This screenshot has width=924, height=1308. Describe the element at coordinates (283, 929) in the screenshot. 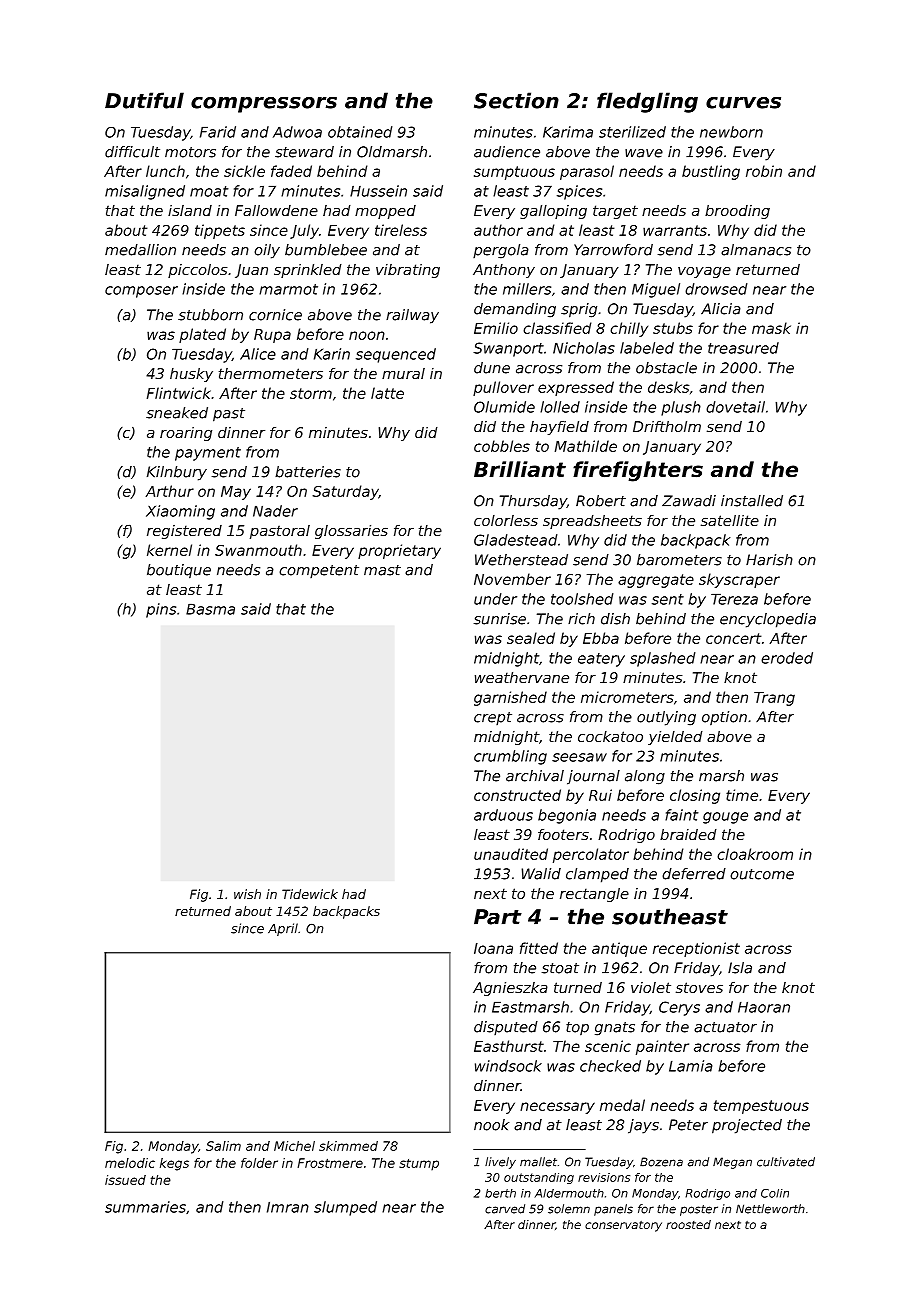

I see `April` at that location.
